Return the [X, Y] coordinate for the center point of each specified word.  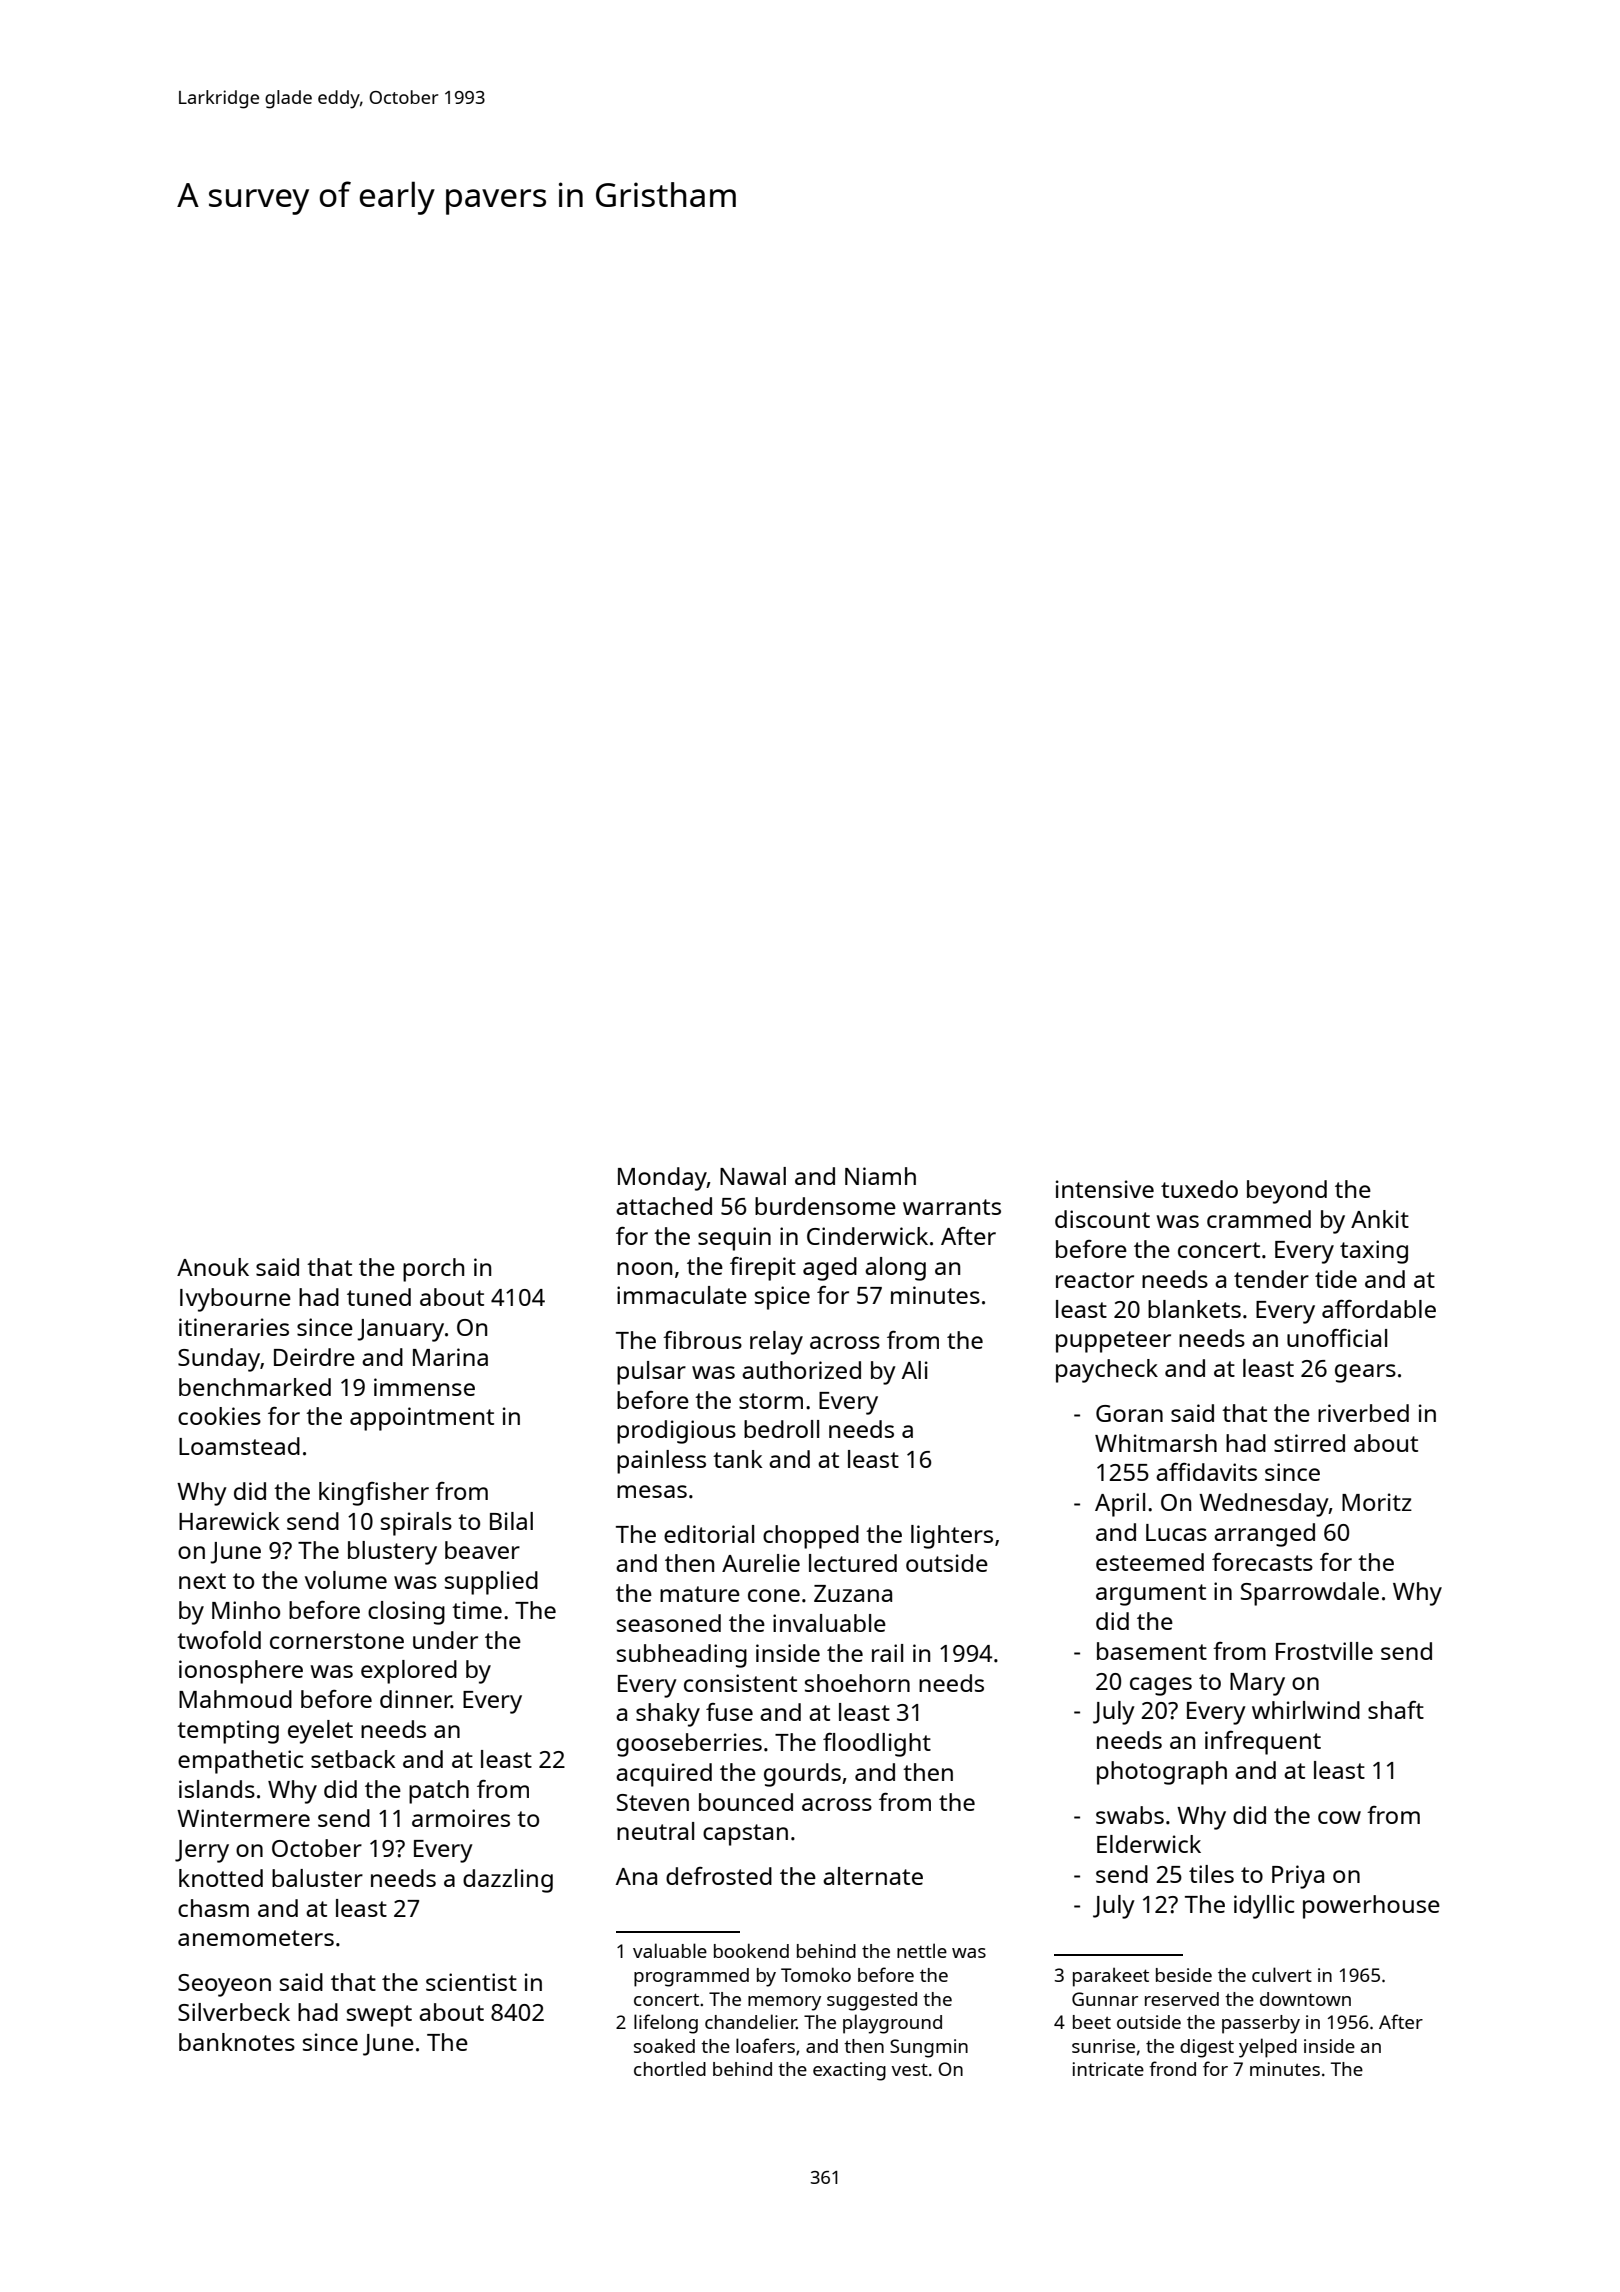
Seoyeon [224, 1985]
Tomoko [816, 1974]
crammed [1259, 1219]
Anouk [213, 1267]
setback [353, 1759]
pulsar [651, 1373]
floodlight [877, 1745]
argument [1151, 1595]
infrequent [1263, 1743]
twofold [219, 1640]
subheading [682, 1656]
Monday [662, 1179]
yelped [1268, 2048]
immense [424, 1387]
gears [1365, 1373]
